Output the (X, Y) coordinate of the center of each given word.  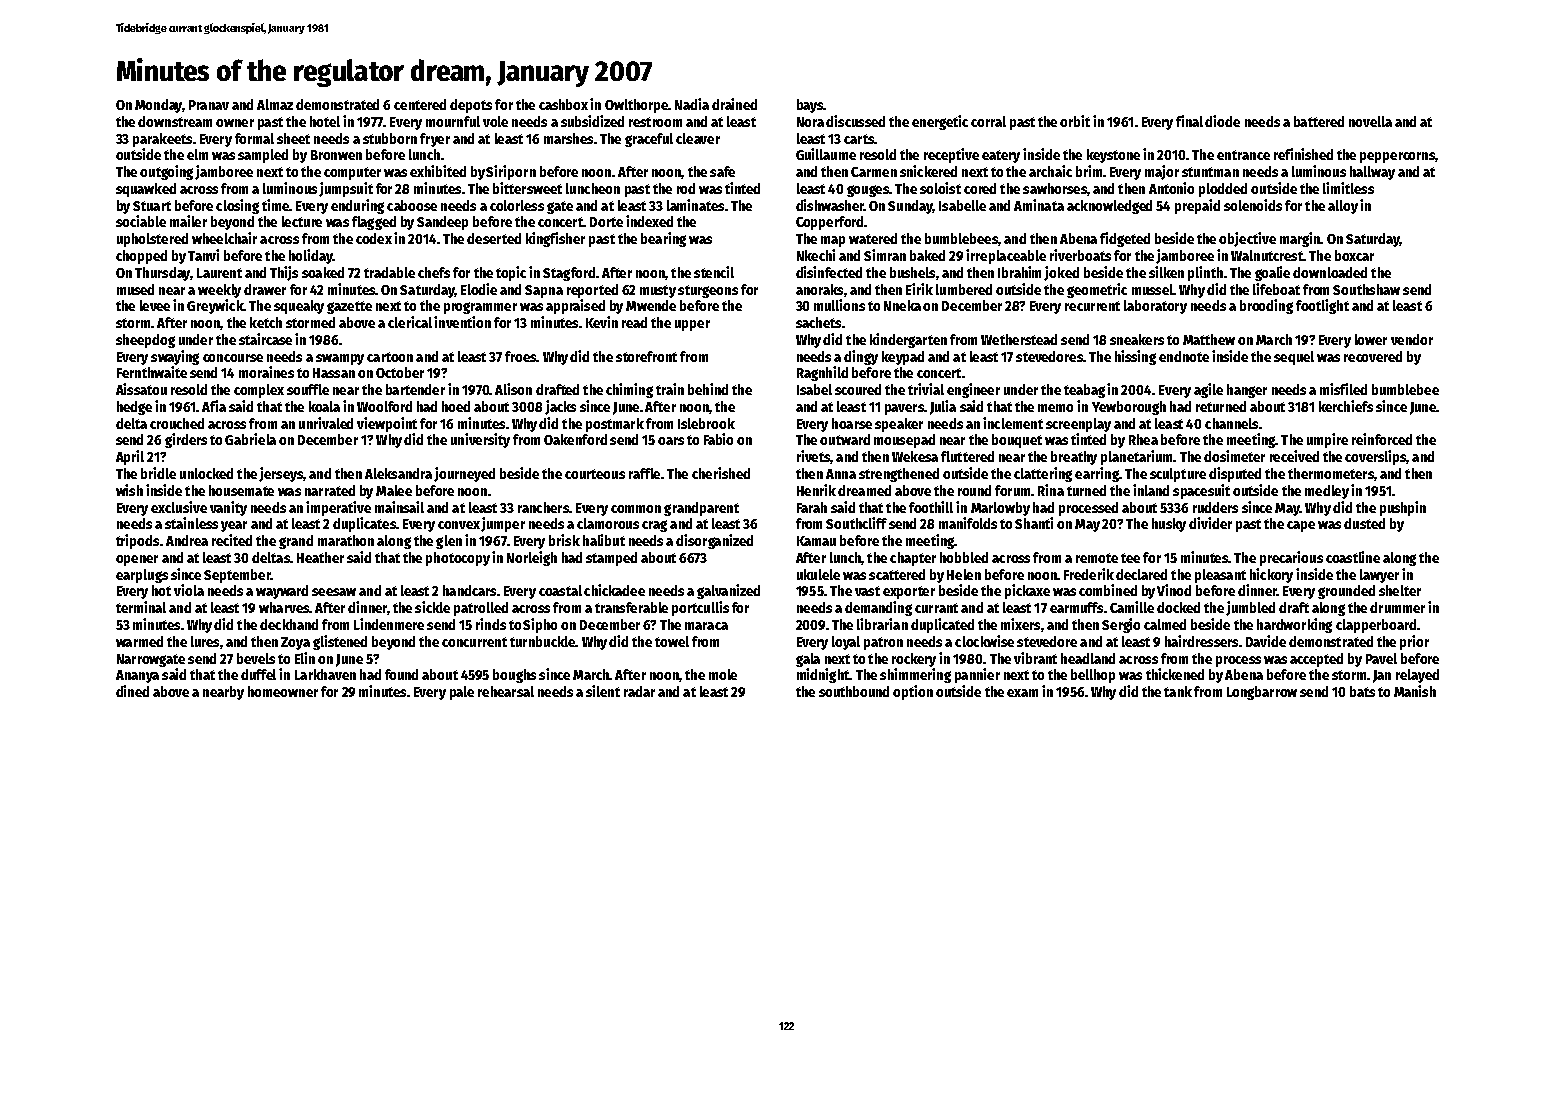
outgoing (166, 172)
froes (521, 356)
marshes (568, 138)
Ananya (137, 676)
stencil (714, 272)
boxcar (1354, 255)
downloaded (1330, 272)
